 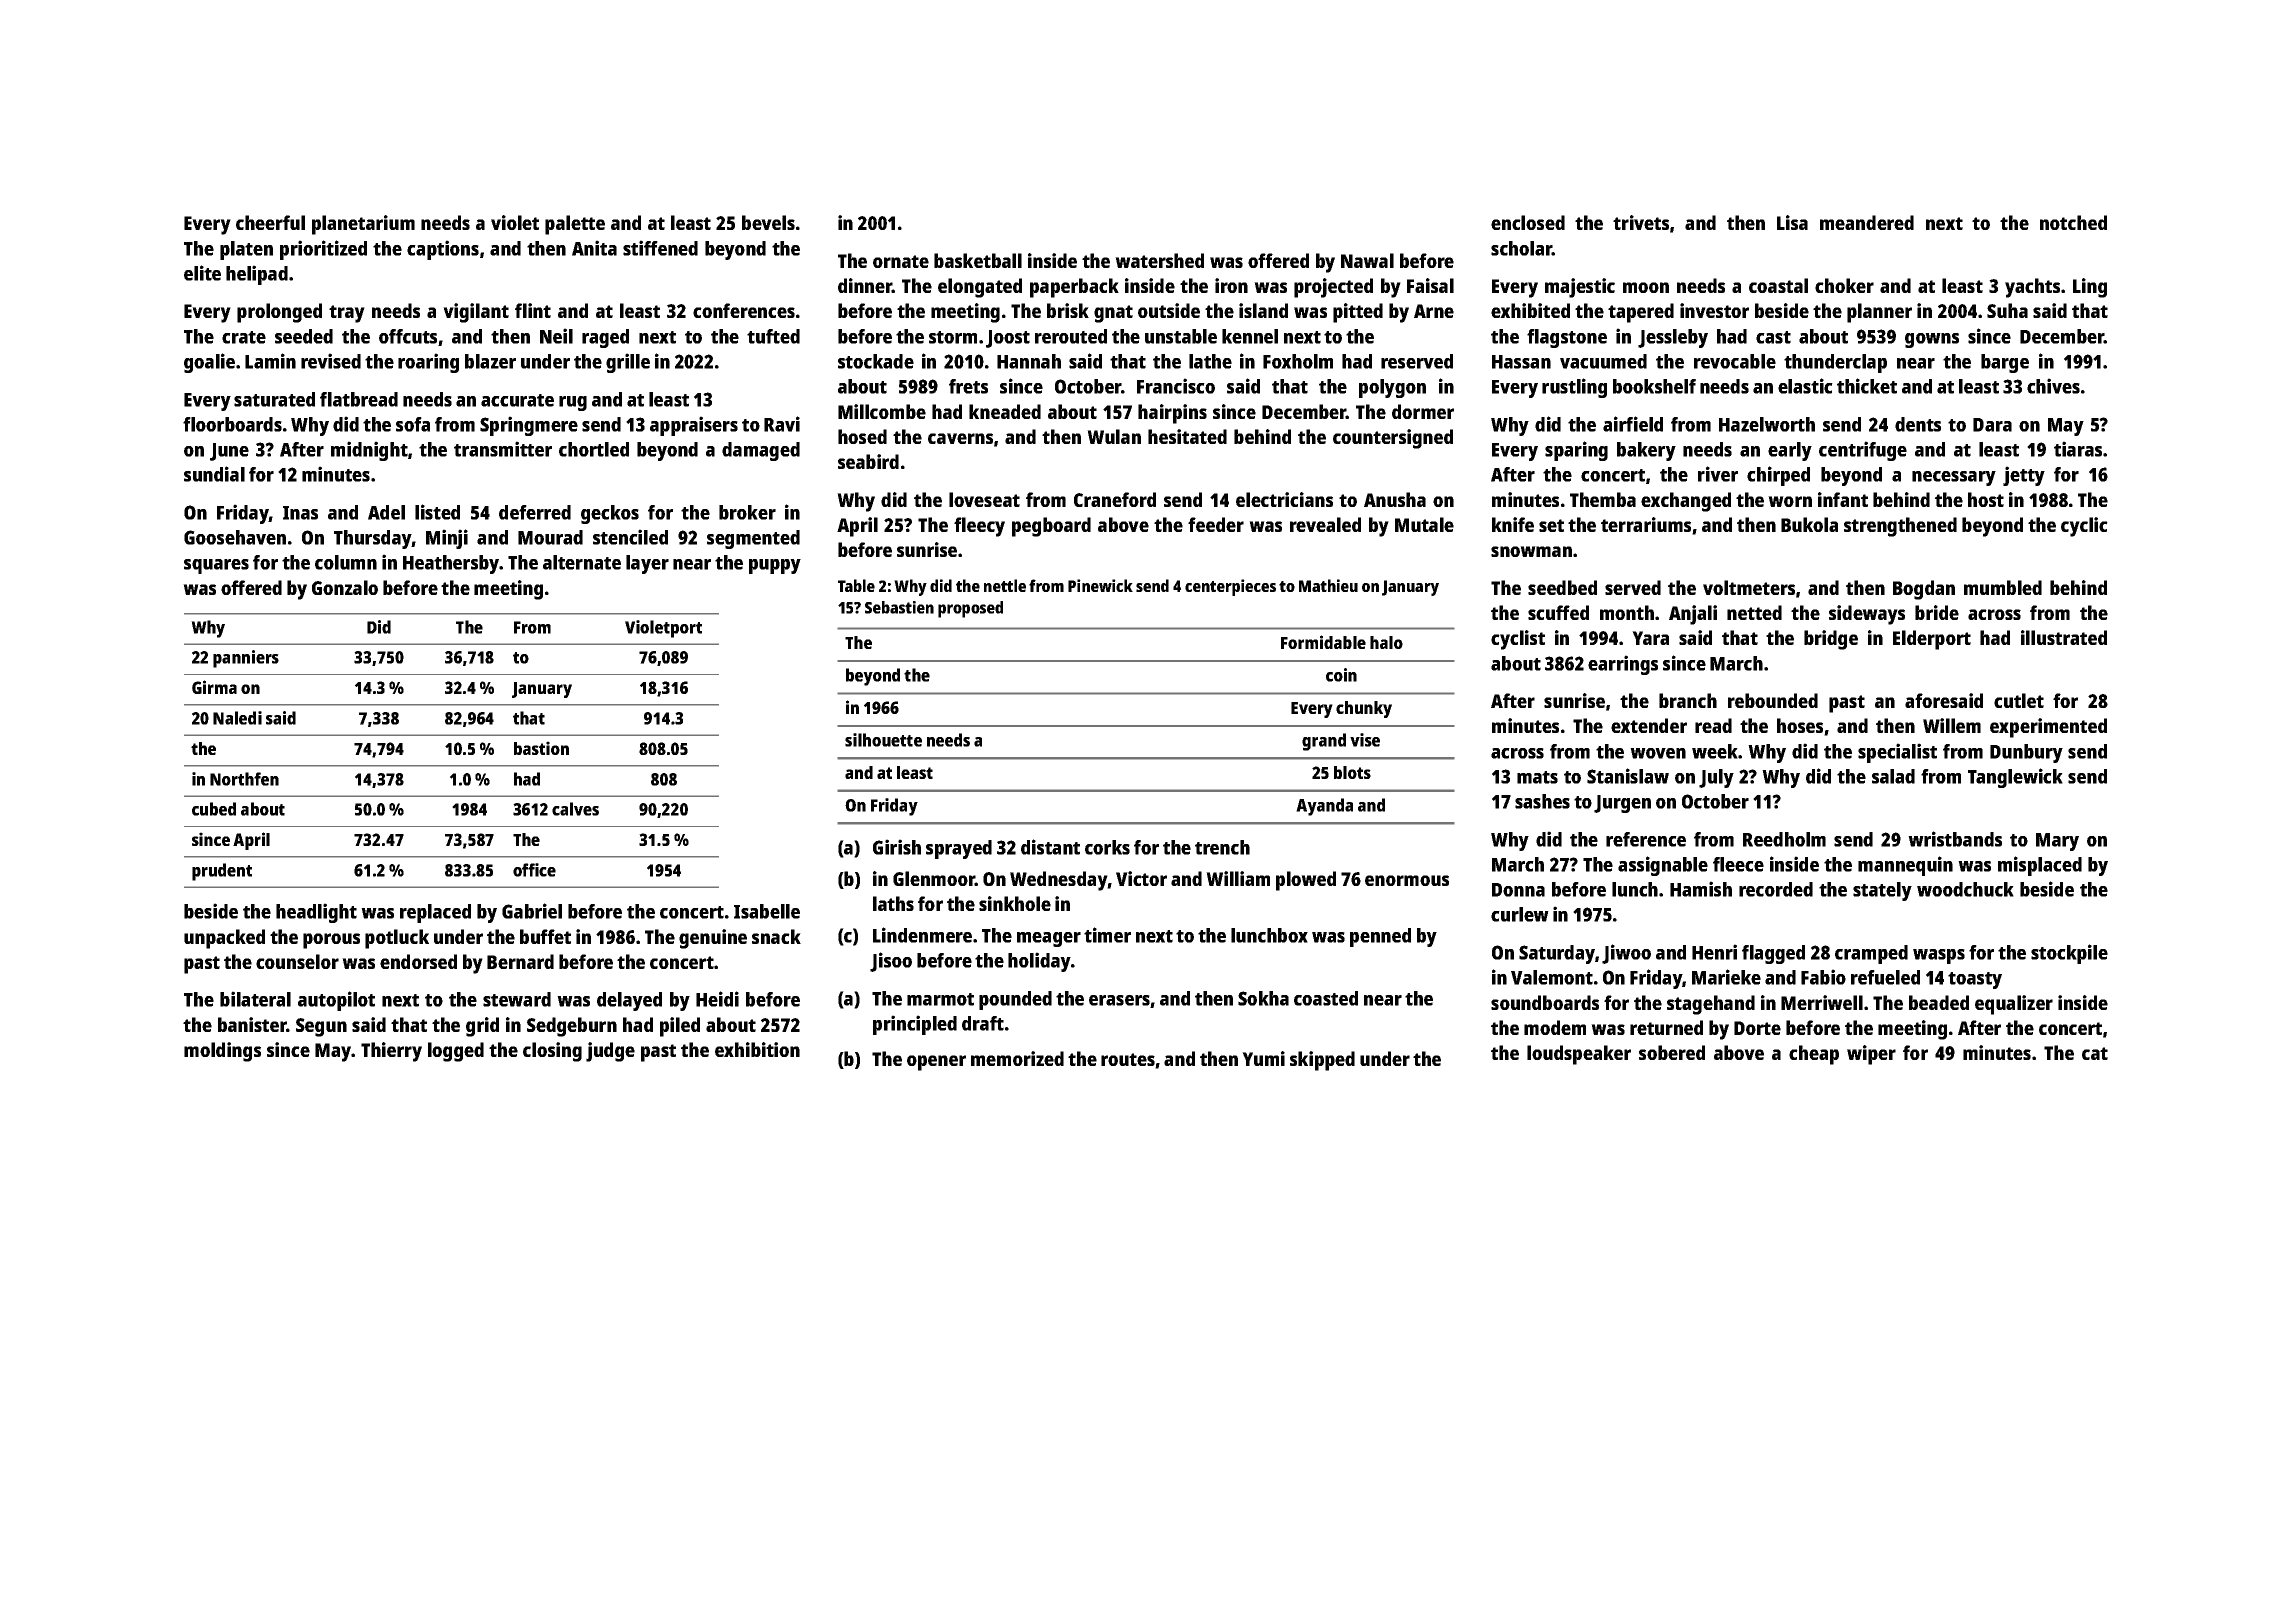 I want to click on penned, so click(x=1380, y=937).
